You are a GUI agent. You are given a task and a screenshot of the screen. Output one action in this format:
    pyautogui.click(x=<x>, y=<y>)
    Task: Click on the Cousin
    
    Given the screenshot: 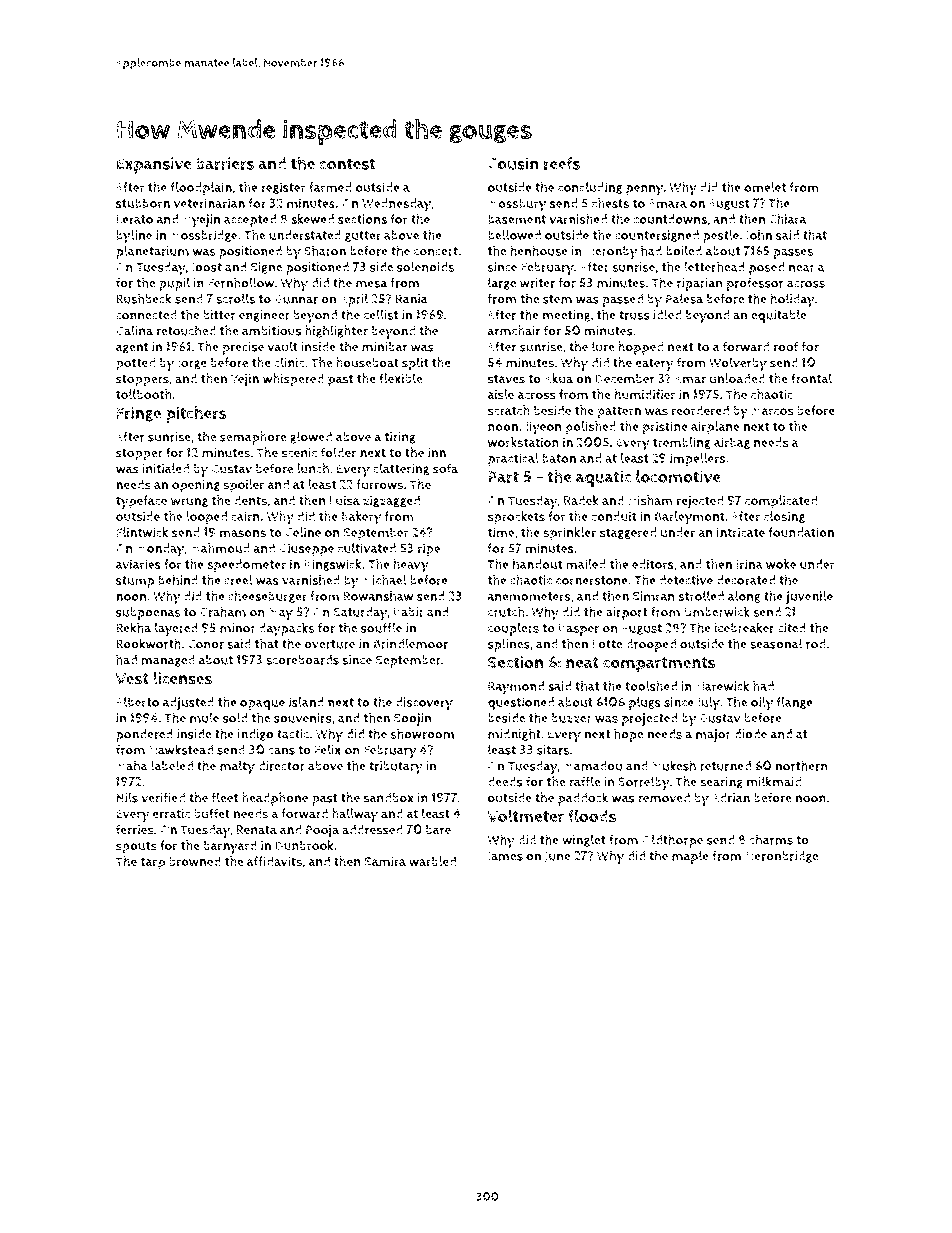 What is the action you would take?
    pyautogui.click(x=513, y=163)
